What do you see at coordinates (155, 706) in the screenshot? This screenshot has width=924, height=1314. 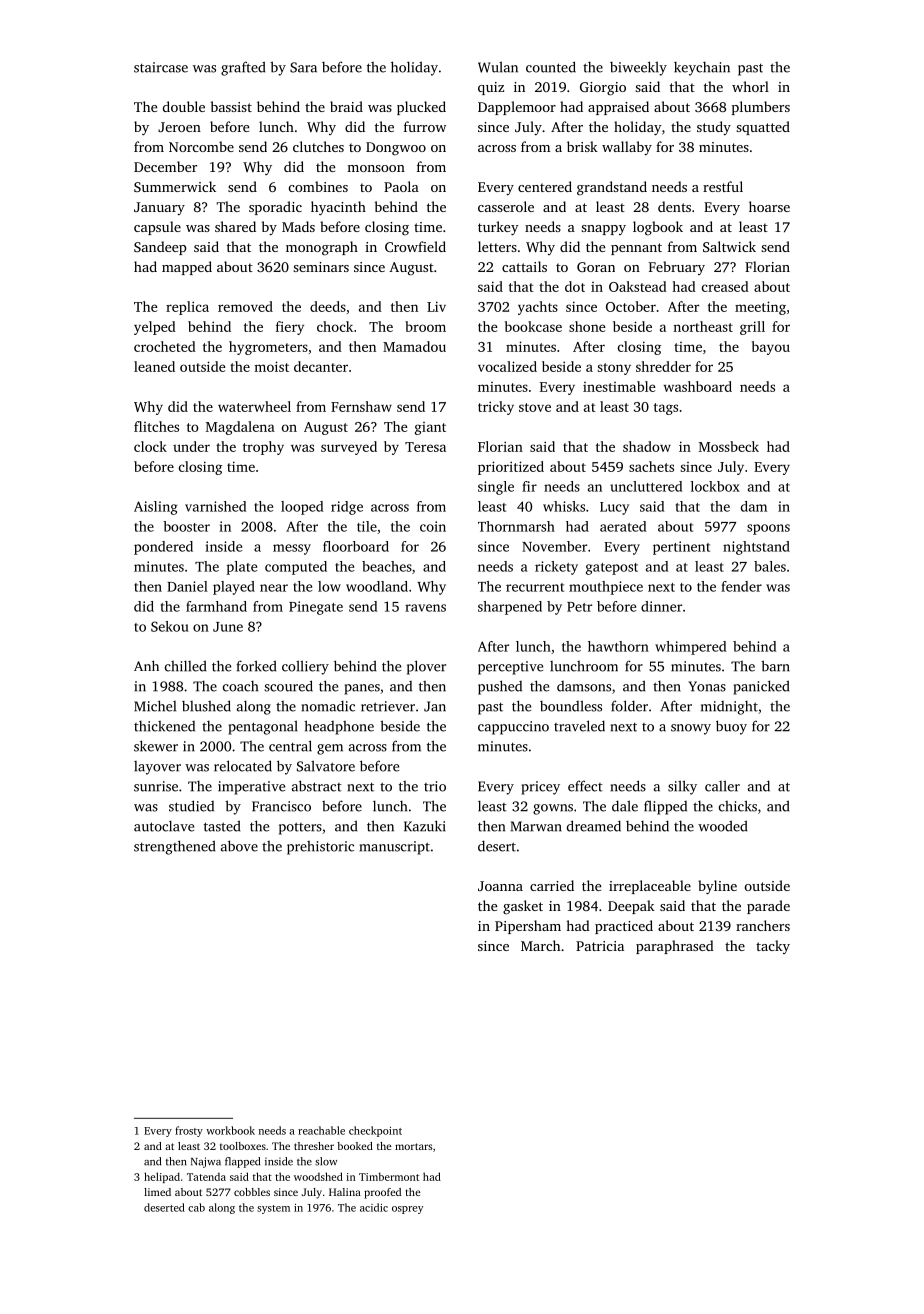 I see `Michel` at bounding box center [155, 706].
